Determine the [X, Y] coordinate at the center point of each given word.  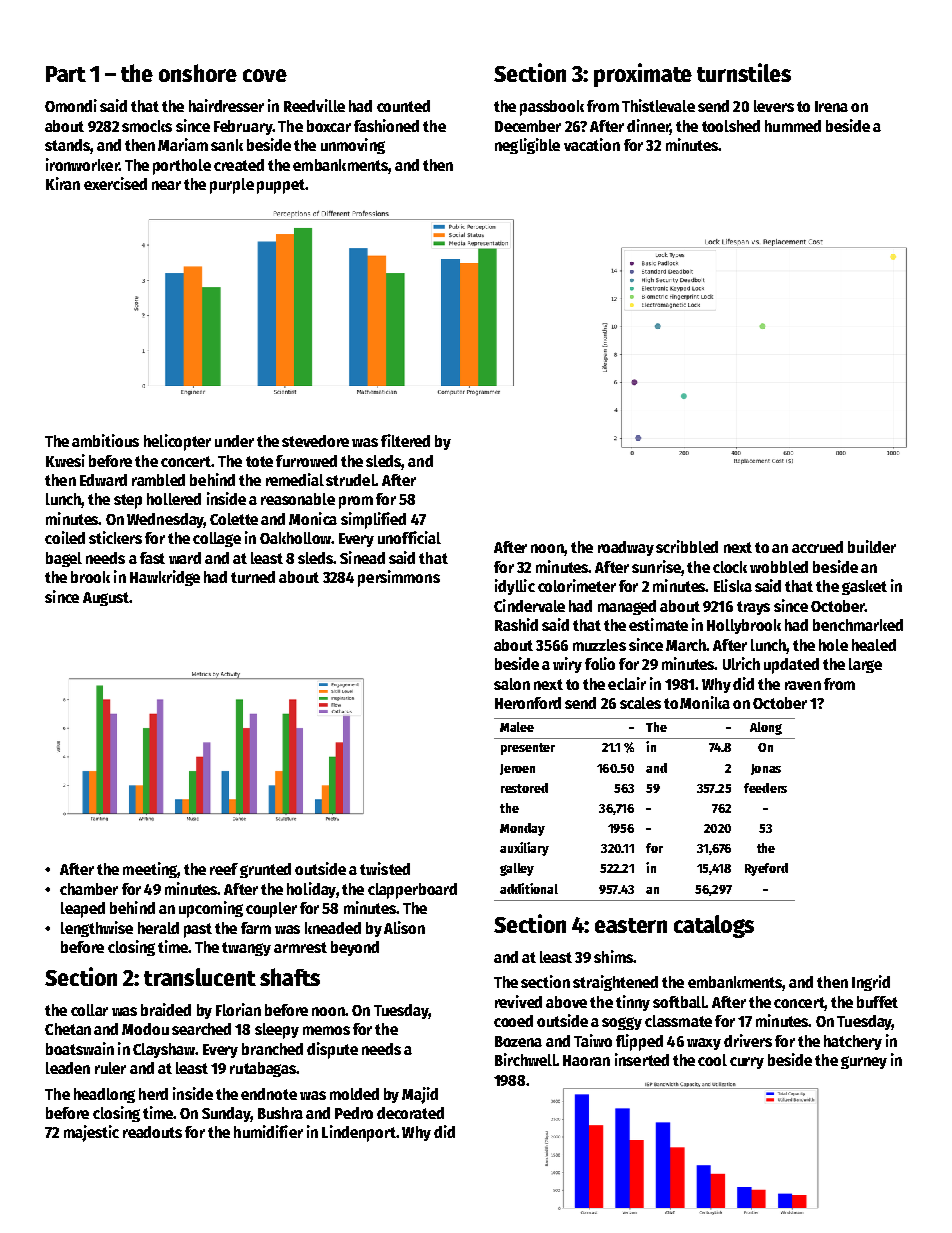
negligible [527, 146]
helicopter [177, 442]
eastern [631, 925]
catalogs [714, 926]
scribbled [687, 546]
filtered [405, 440]
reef [224, 869]
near [166, 185]
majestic [91, 1133]
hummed [793, 126]
